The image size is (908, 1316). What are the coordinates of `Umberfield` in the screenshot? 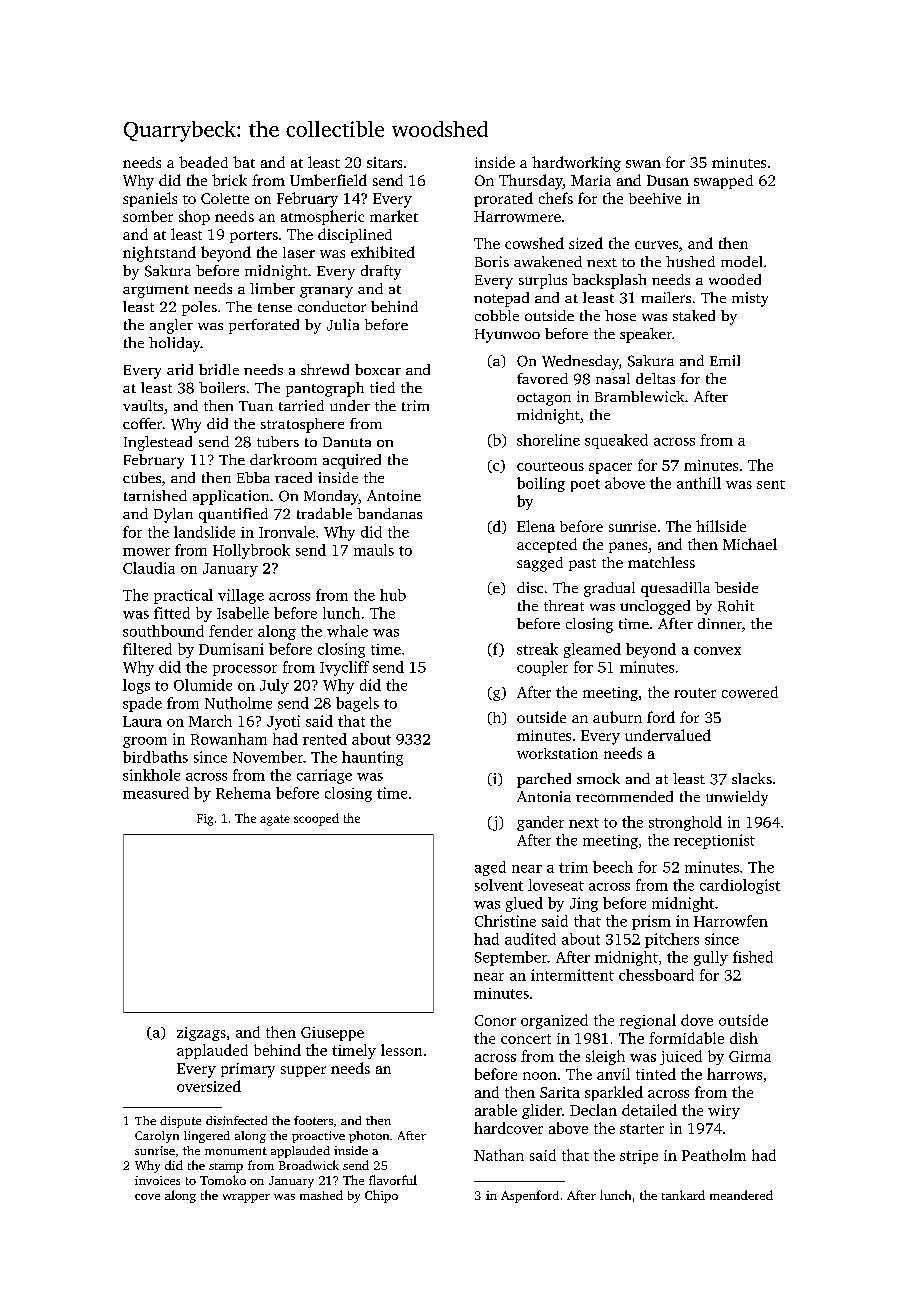 It's located at (328, 180).
